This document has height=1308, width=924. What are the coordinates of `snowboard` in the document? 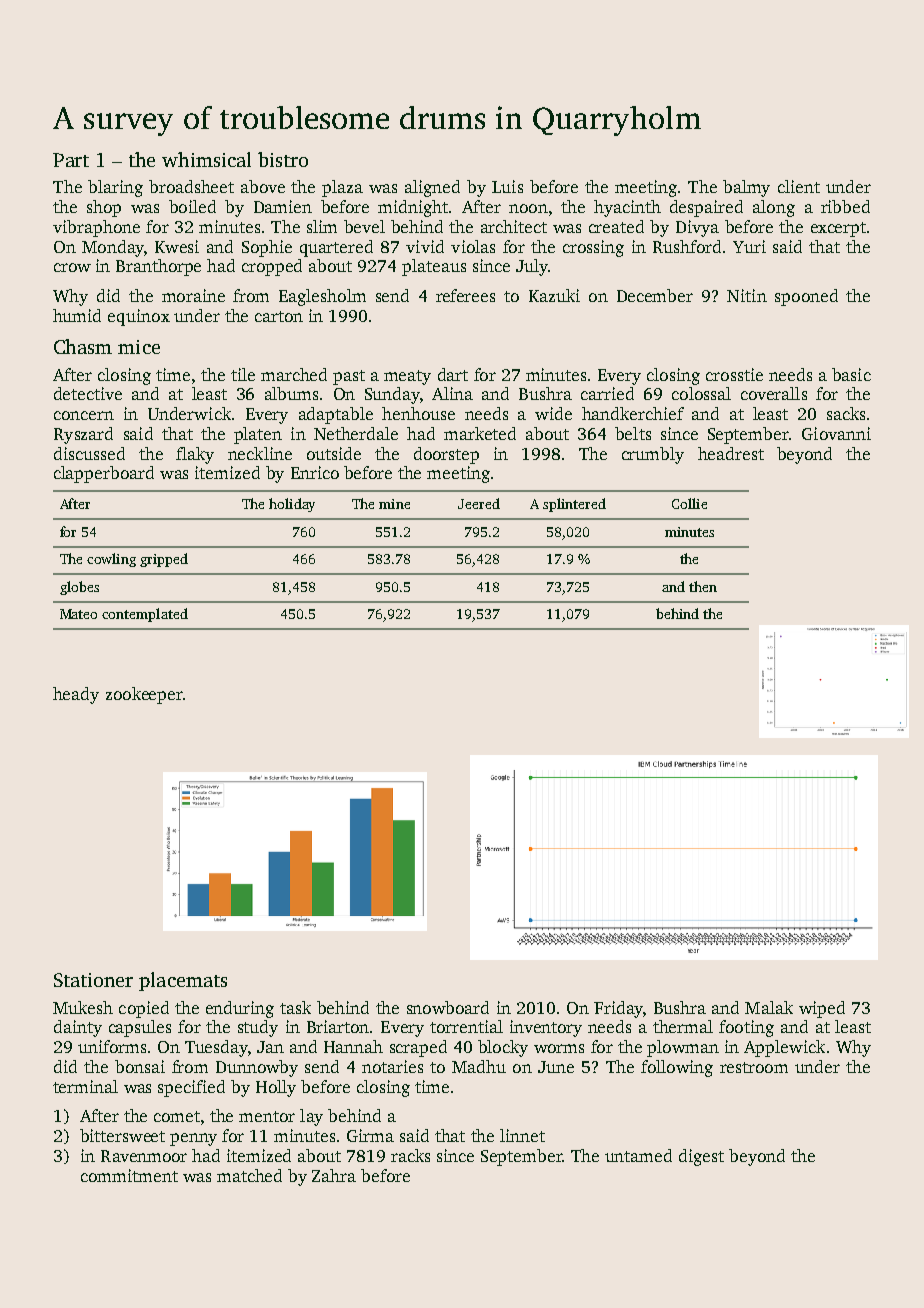 It's located at (448, 1007).
